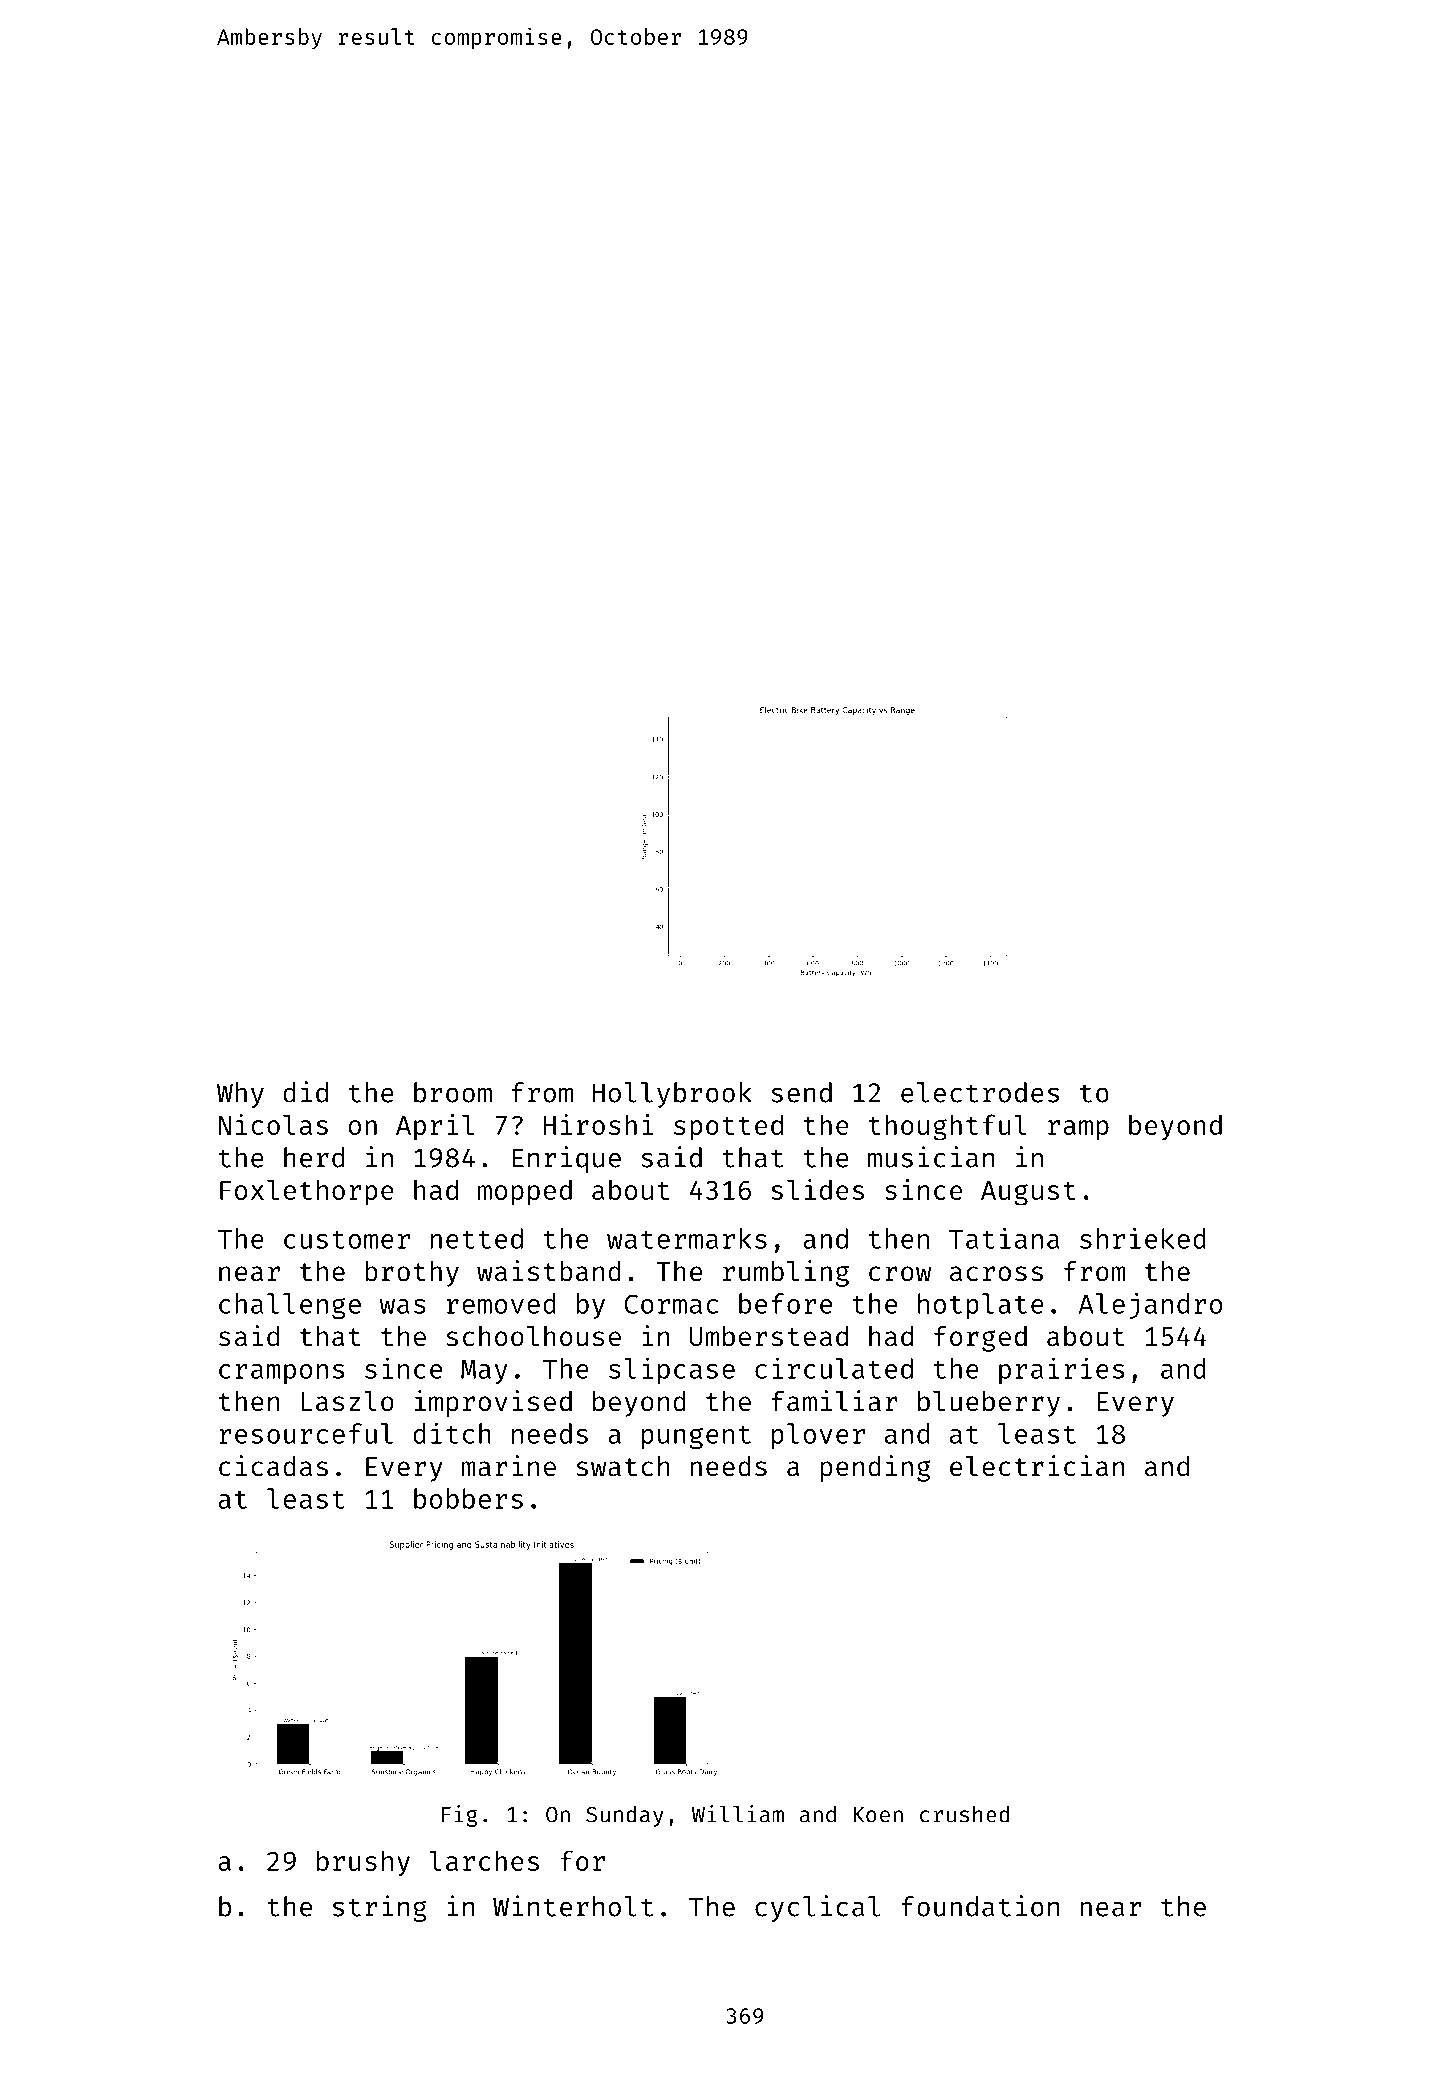 The image size is (1450, 2100). Describe the element at coordinates (484, 1860) in the document. I see `larches` at that location.
